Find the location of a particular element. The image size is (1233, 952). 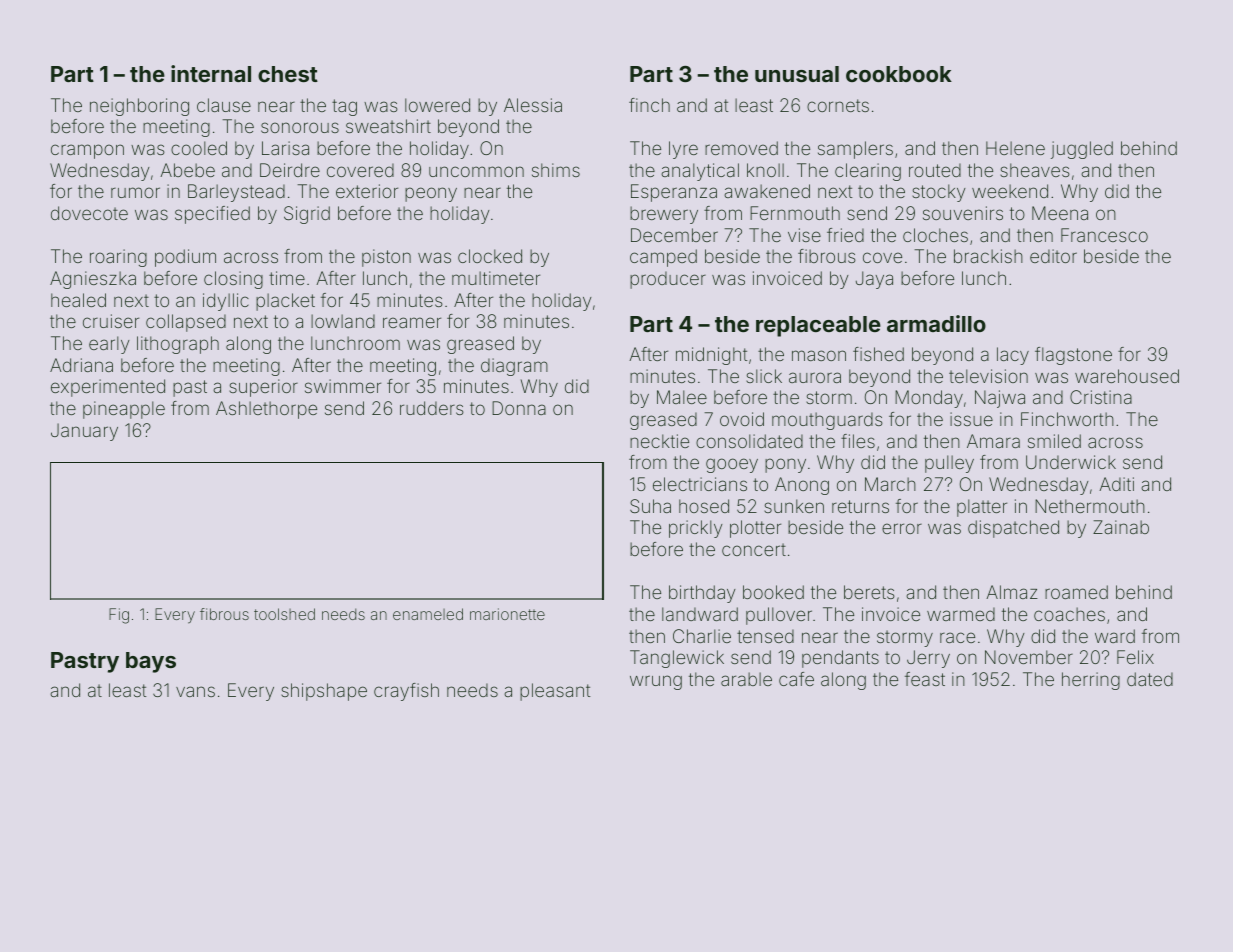

unusual is located at coordinates (797, 74).
